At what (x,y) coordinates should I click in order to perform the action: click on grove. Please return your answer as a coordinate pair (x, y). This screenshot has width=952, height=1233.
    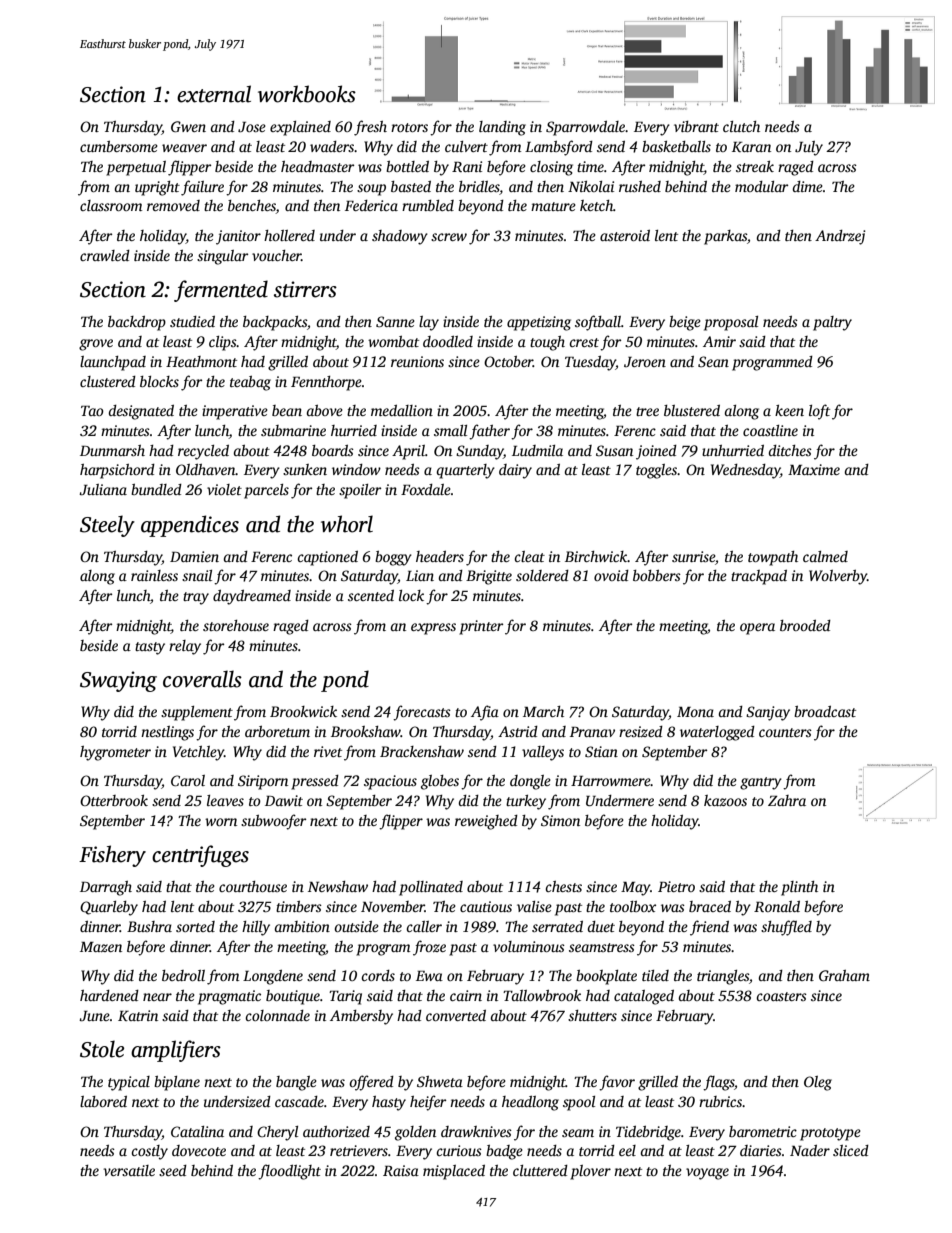
    Looking at the image, I should click on (96, 345).
